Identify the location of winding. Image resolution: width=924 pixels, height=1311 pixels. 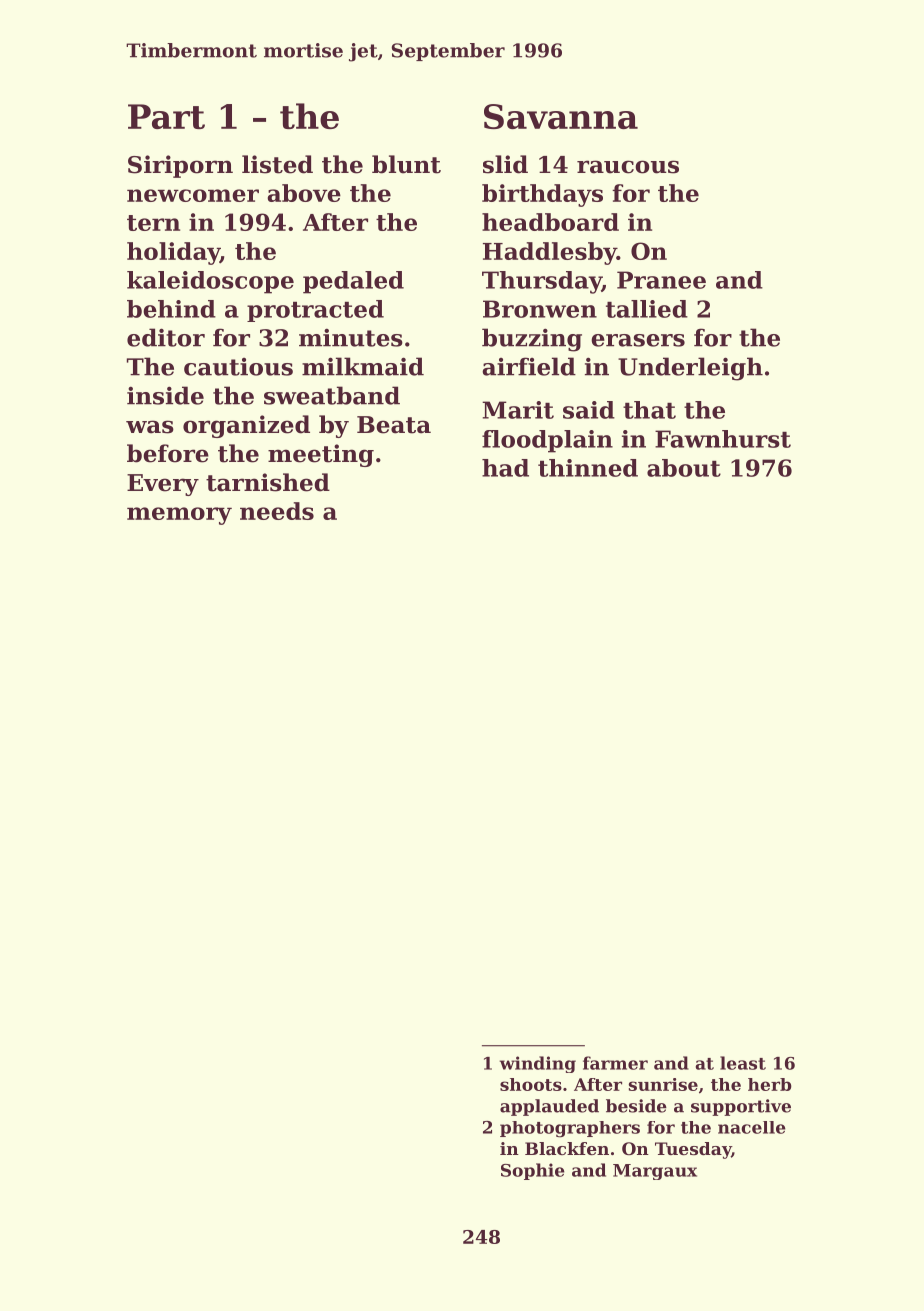
(537, 1064).
